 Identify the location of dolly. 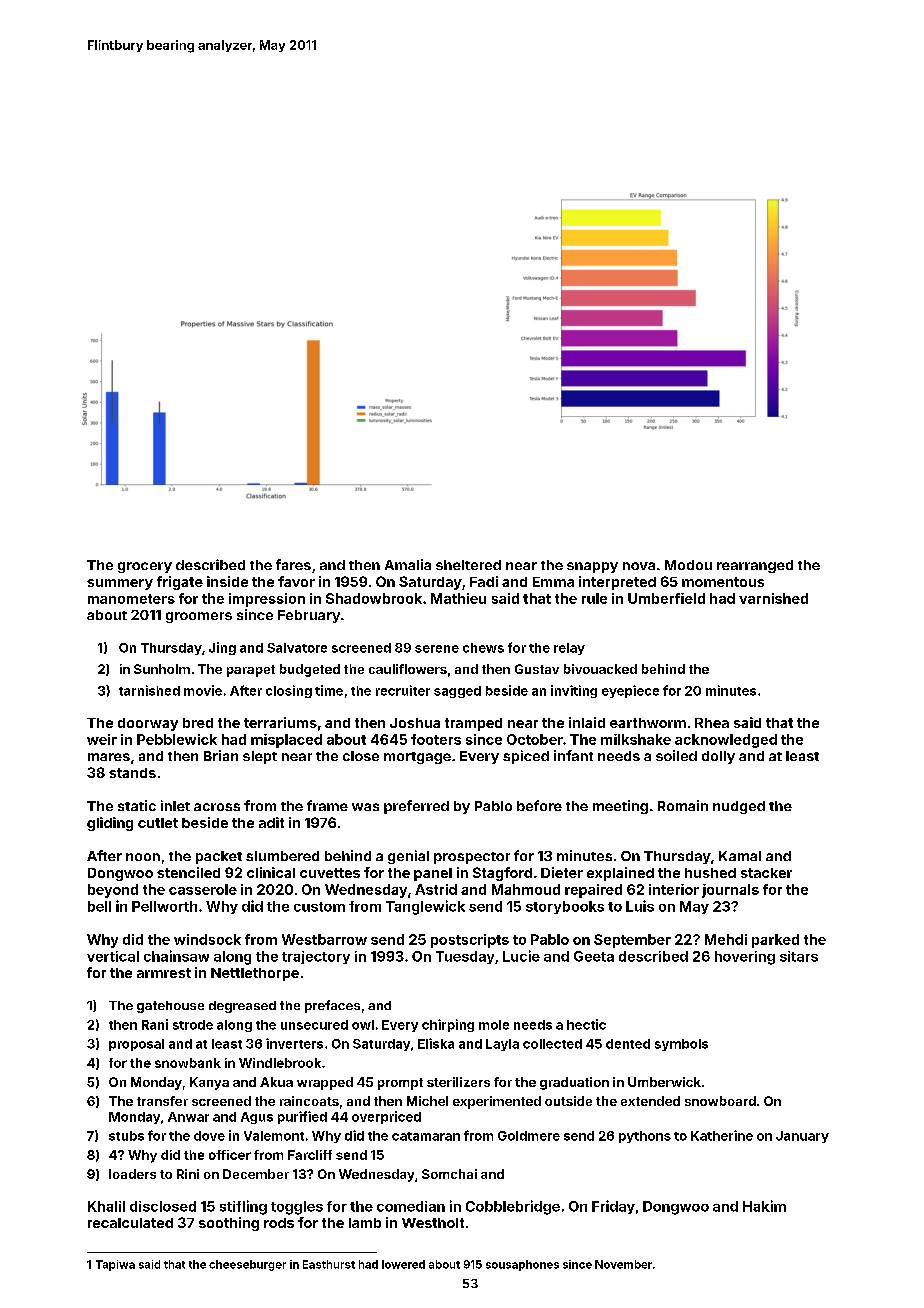
(718, 757).
